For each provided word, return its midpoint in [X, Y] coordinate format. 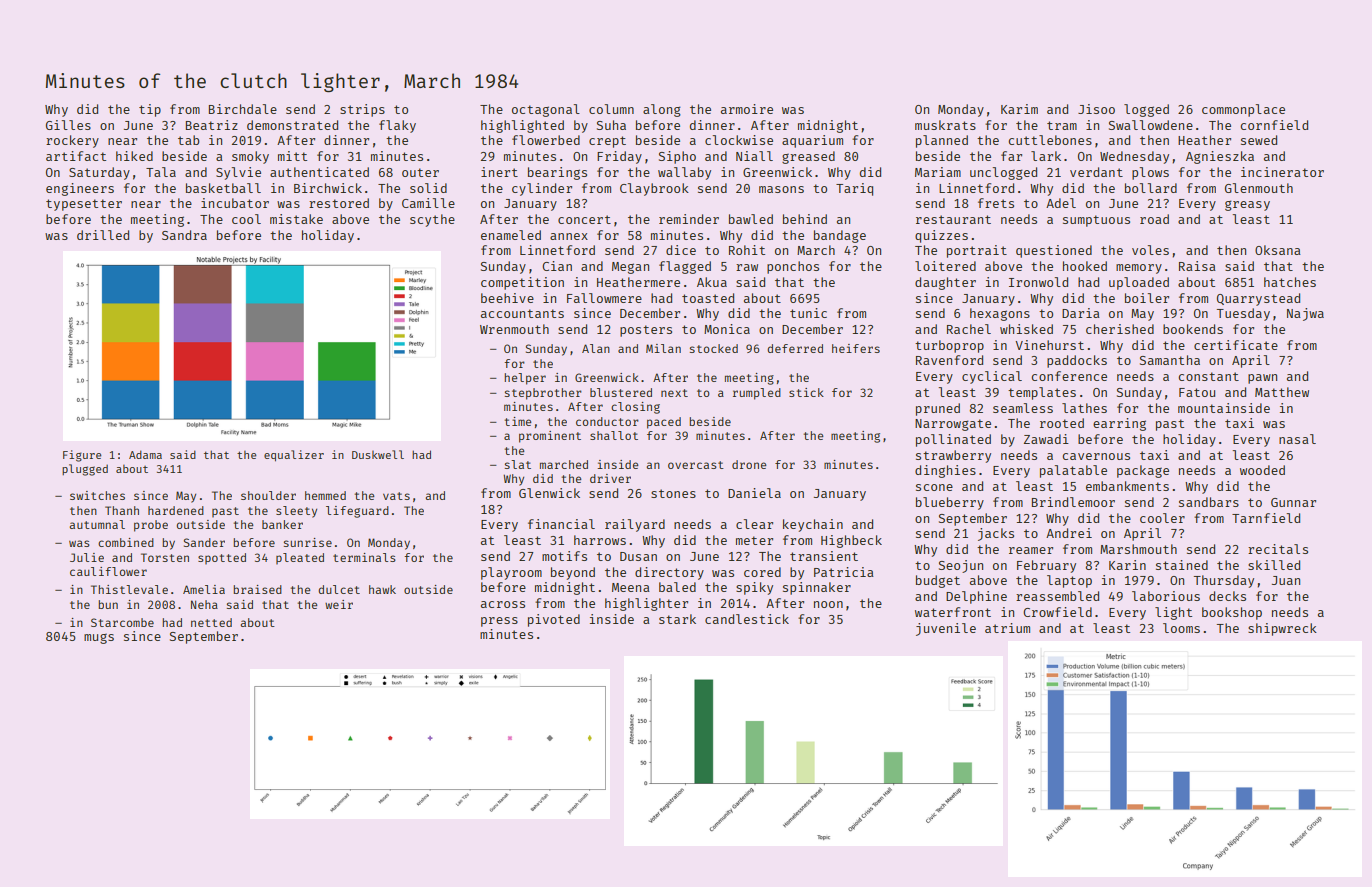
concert [584, 219]
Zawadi [1046, 439]
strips [362, 110]
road [1154, 219]
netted [211, 622]
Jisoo [1096, 109]
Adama [145, 454]
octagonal [546, 110]
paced [664, 423]
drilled [103, 235]
